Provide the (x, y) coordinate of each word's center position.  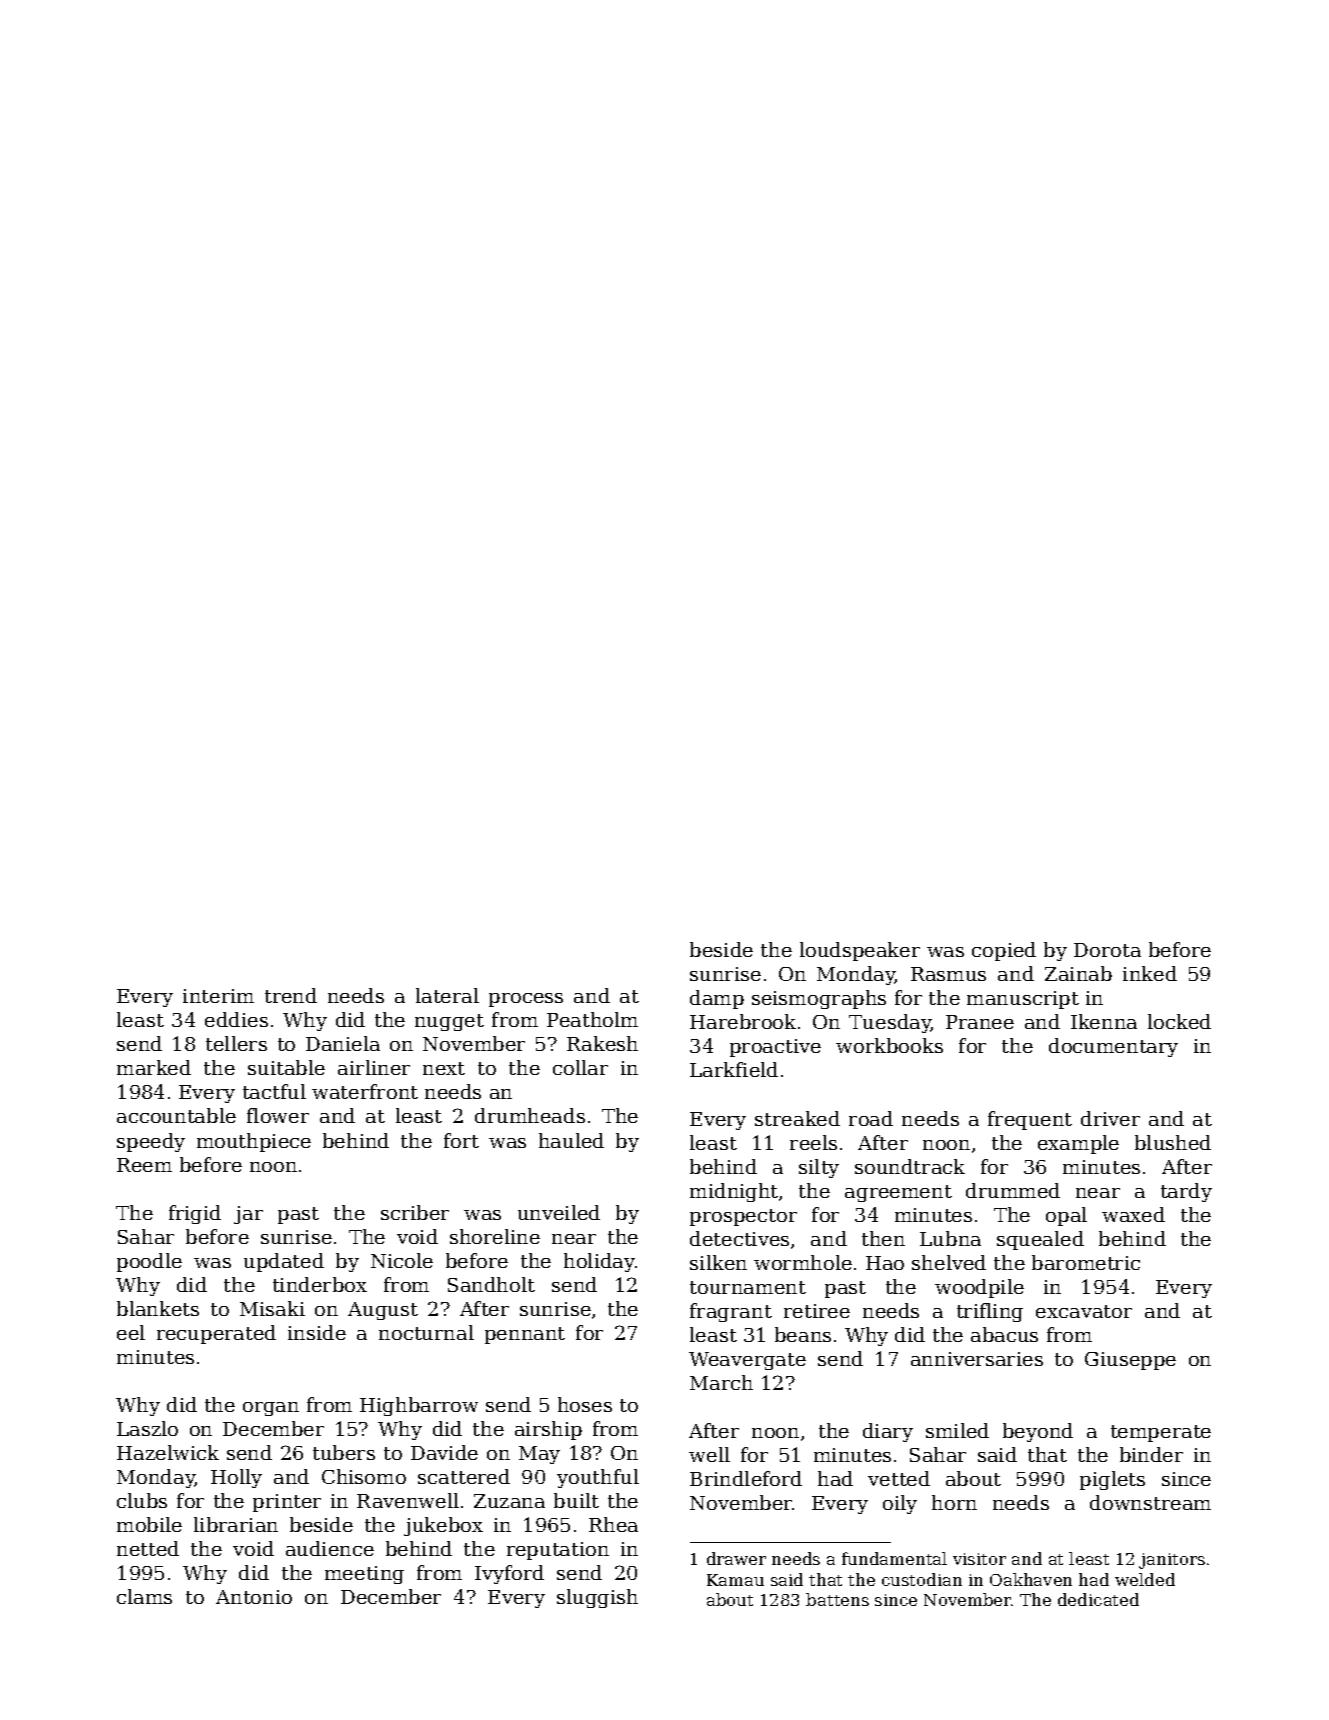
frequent (1030, 1120)
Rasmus (948, 974)
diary (888, 1432)
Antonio (254, 1597)
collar (580, 1067)
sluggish (597, 1598)
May (539, 1455)
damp (717, 999)
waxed (1133, 1214)
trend (291, 995)
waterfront (365, 1091)
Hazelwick (168, 1452)
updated (284, 1262)
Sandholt (491, 1284)
